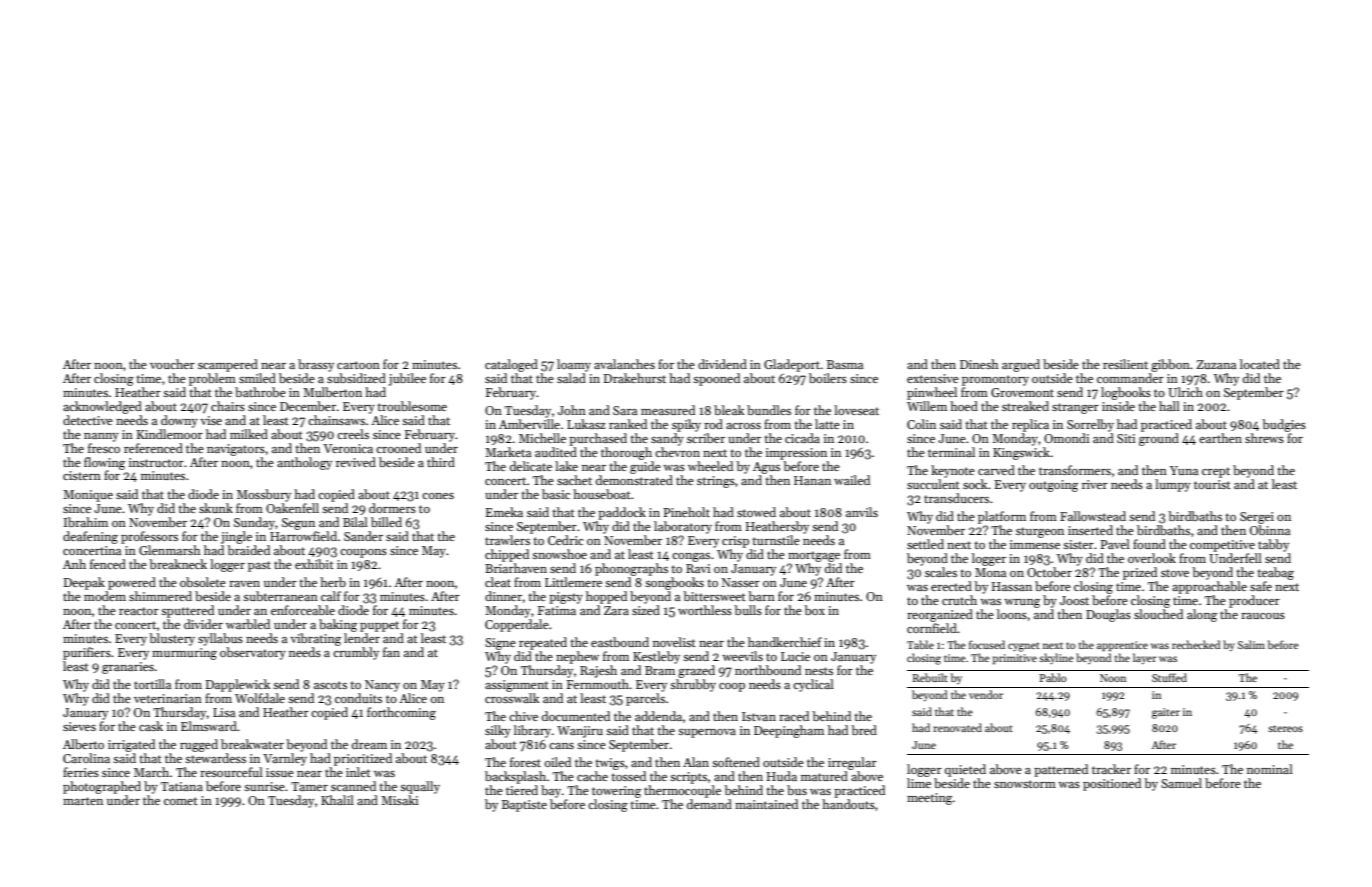 Image resolution: width=1372 pixels, height=887 pixels. I want to click on Mossbury, so click(264, 495).
